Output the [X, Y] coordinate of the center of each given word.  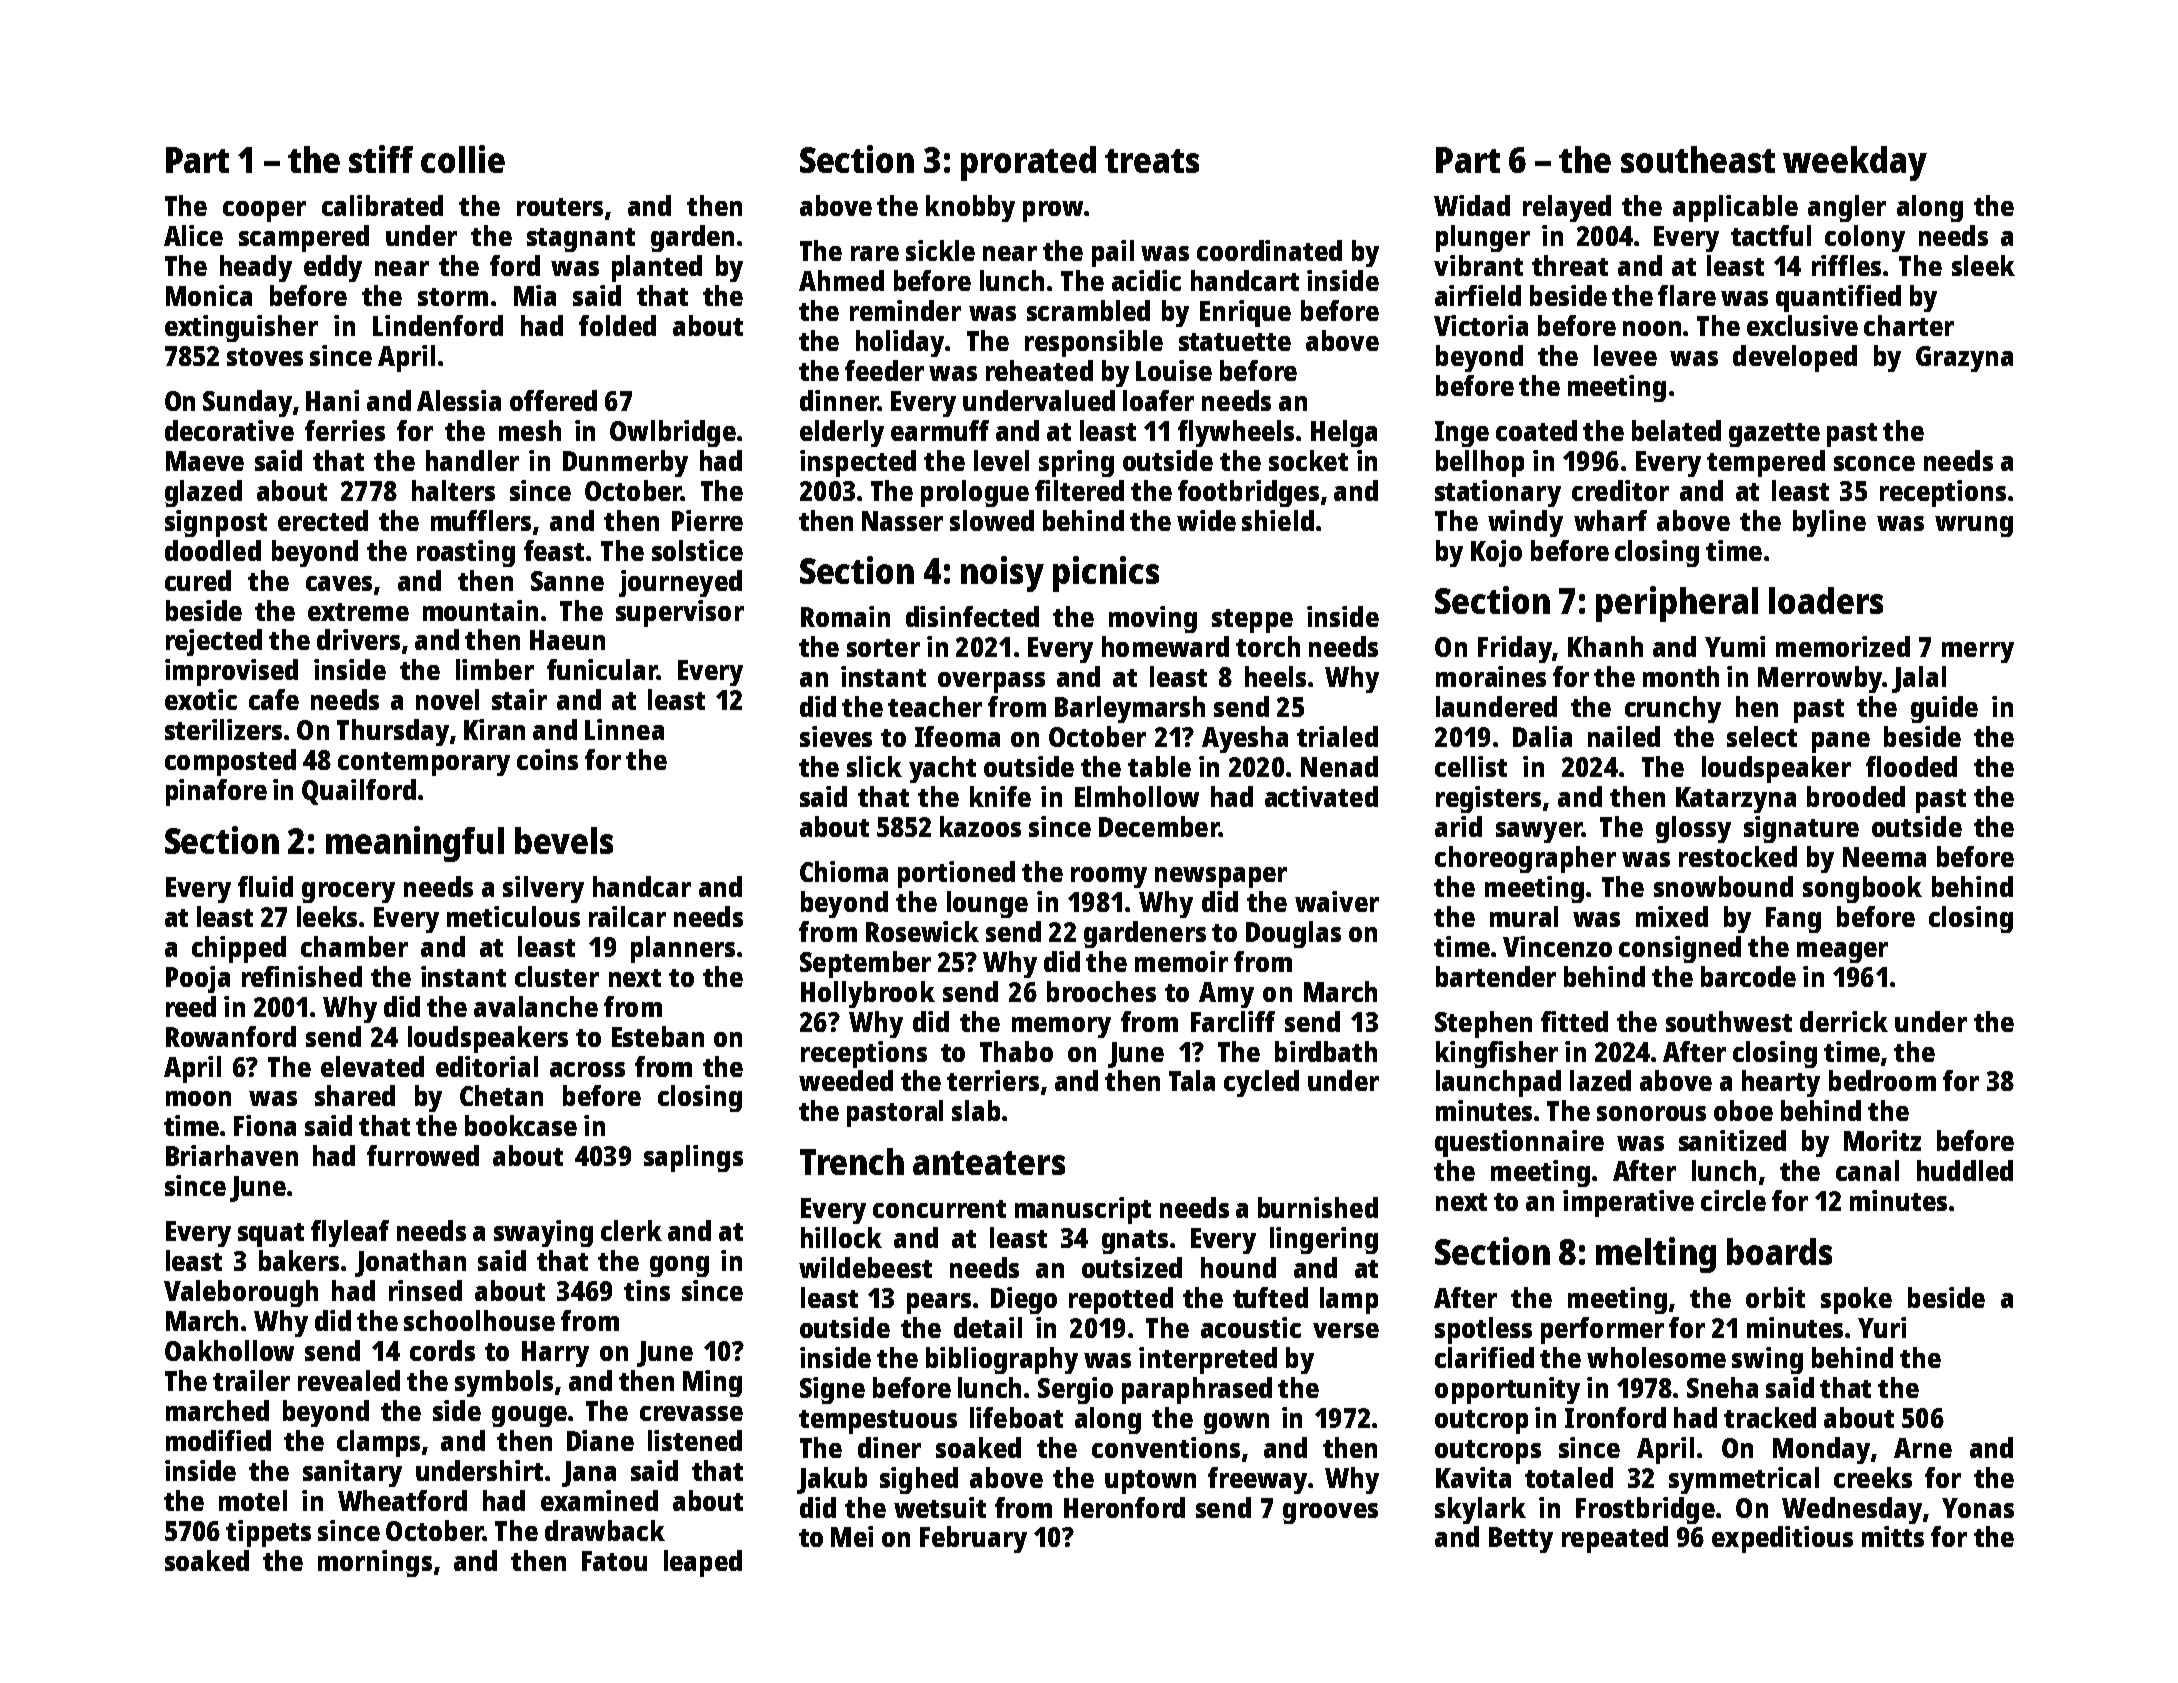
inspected [858, 463]
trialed [1337, 736]
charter [1909, 325]
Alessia [459, 400]
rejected [214, 642]
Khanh [1605, 646]
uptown [1150, 1482]
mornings [375, 1563]
